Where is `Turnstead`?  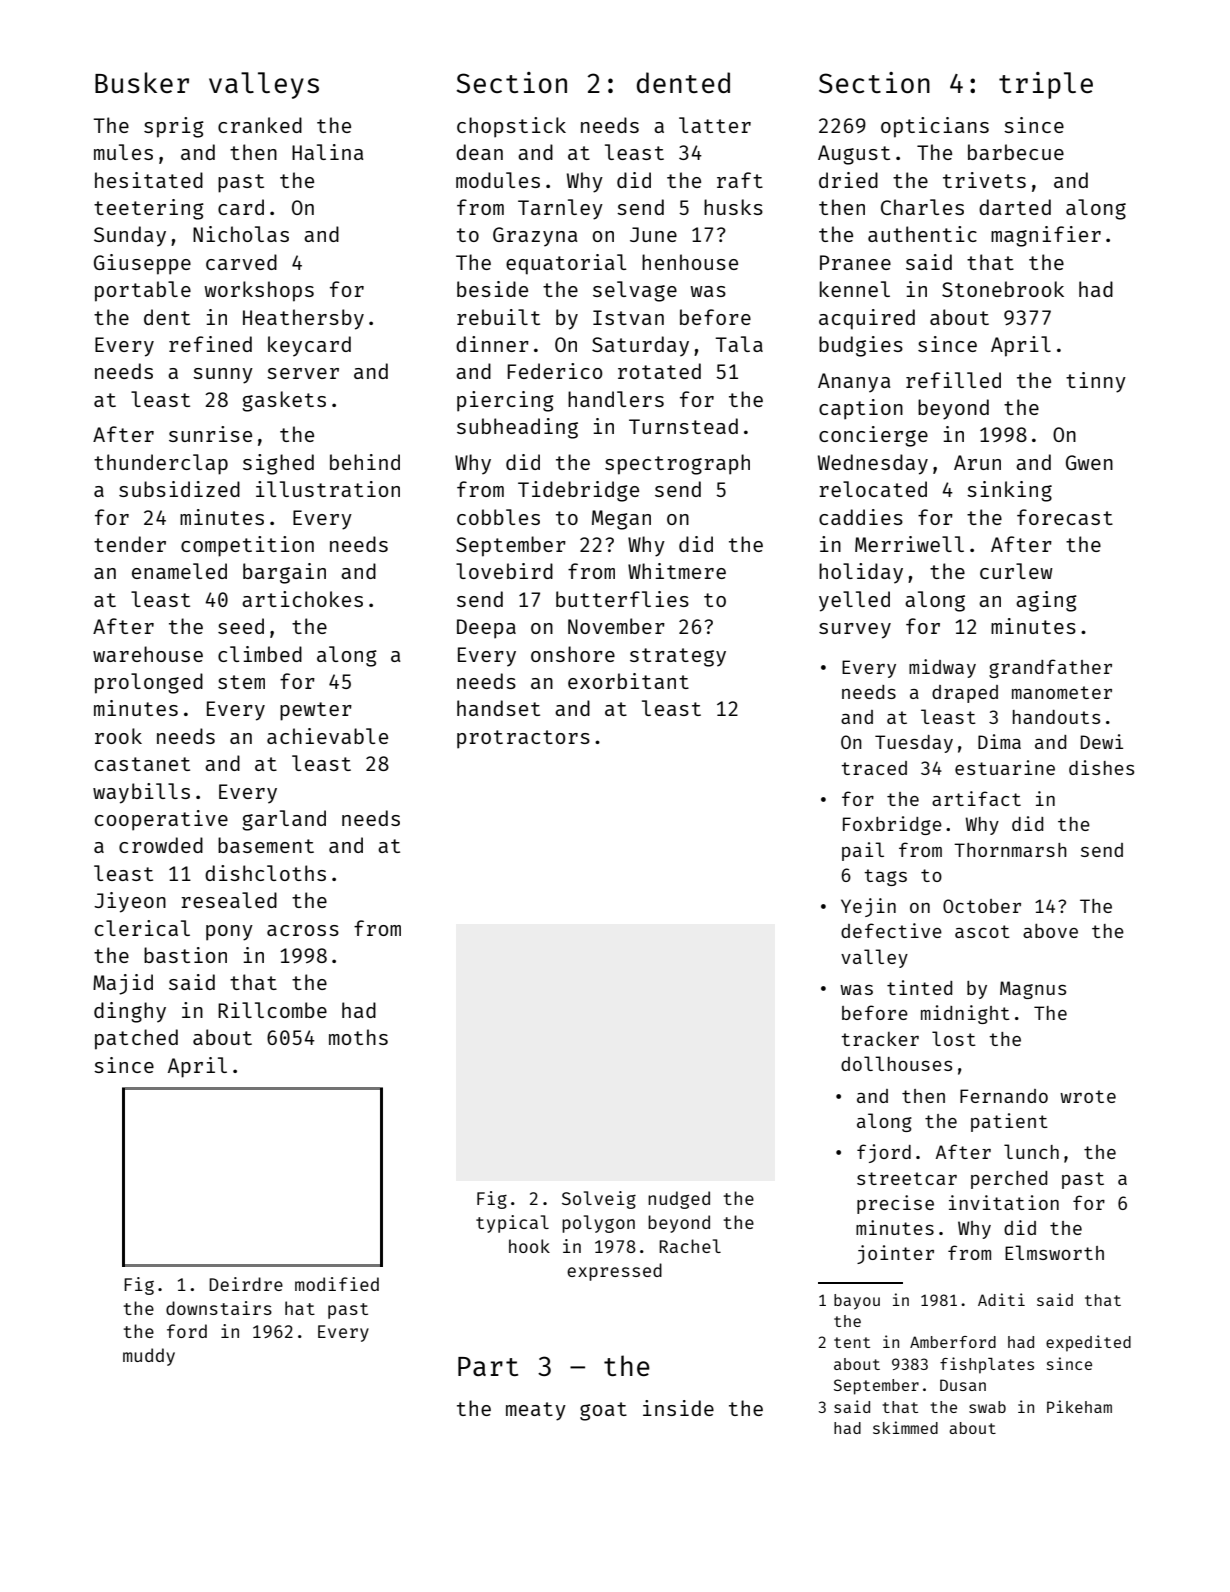 Turnstead is located at coordinates (683, 426).
